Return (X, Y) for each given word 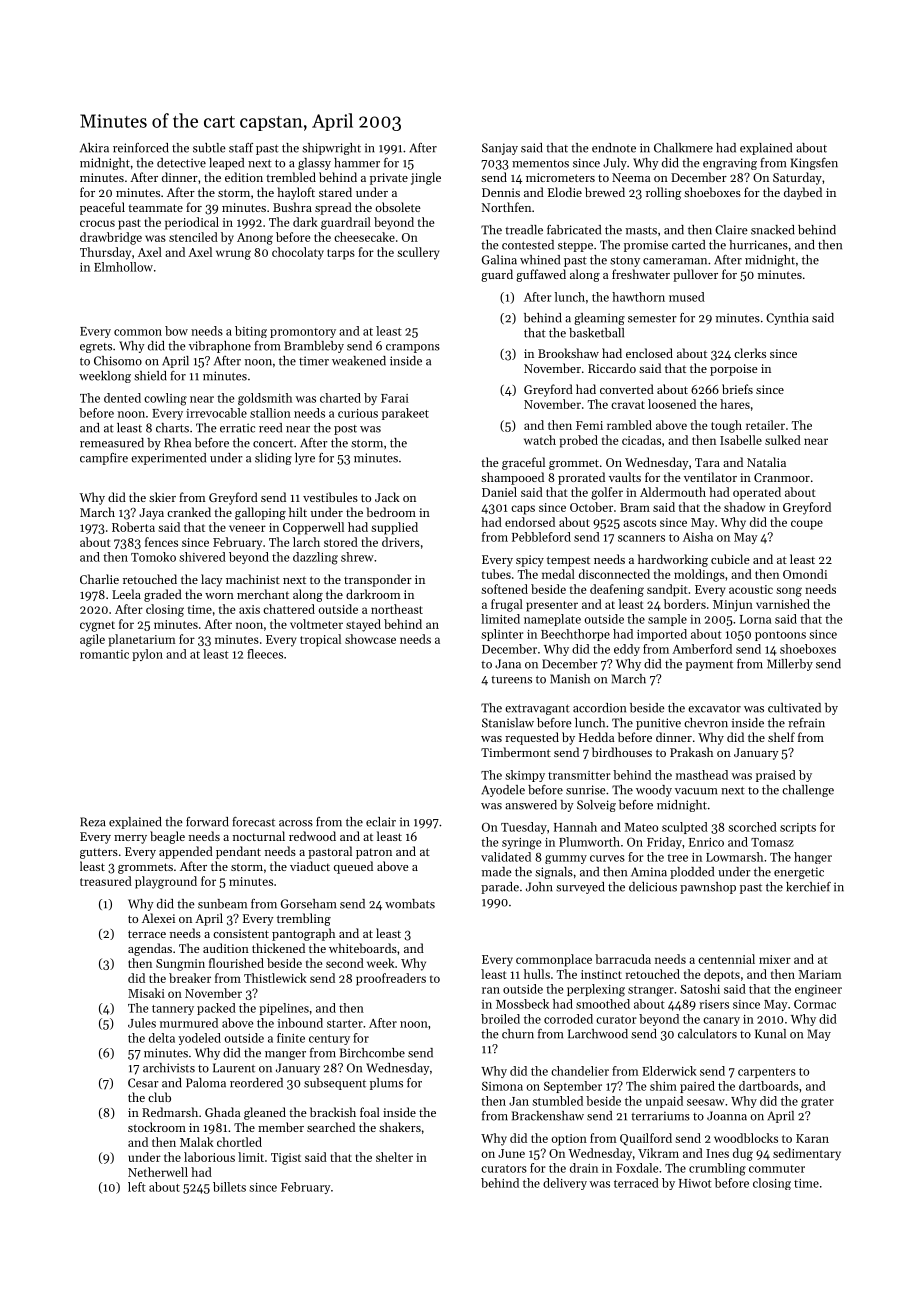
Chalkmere (683, 148)
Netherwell (158, 1172)
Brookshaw (568, 353)
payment (709, 666)
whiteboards (363, 948)
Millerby (790, 665)
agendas (150, 949)
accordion (599, 708)
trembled (291, 177)
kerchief (808, 887)
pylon (147, 655)
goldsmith (265, 399)
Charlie (99, 579)
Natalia (766, 462)
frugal (507, 605)
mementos (540, 164)
